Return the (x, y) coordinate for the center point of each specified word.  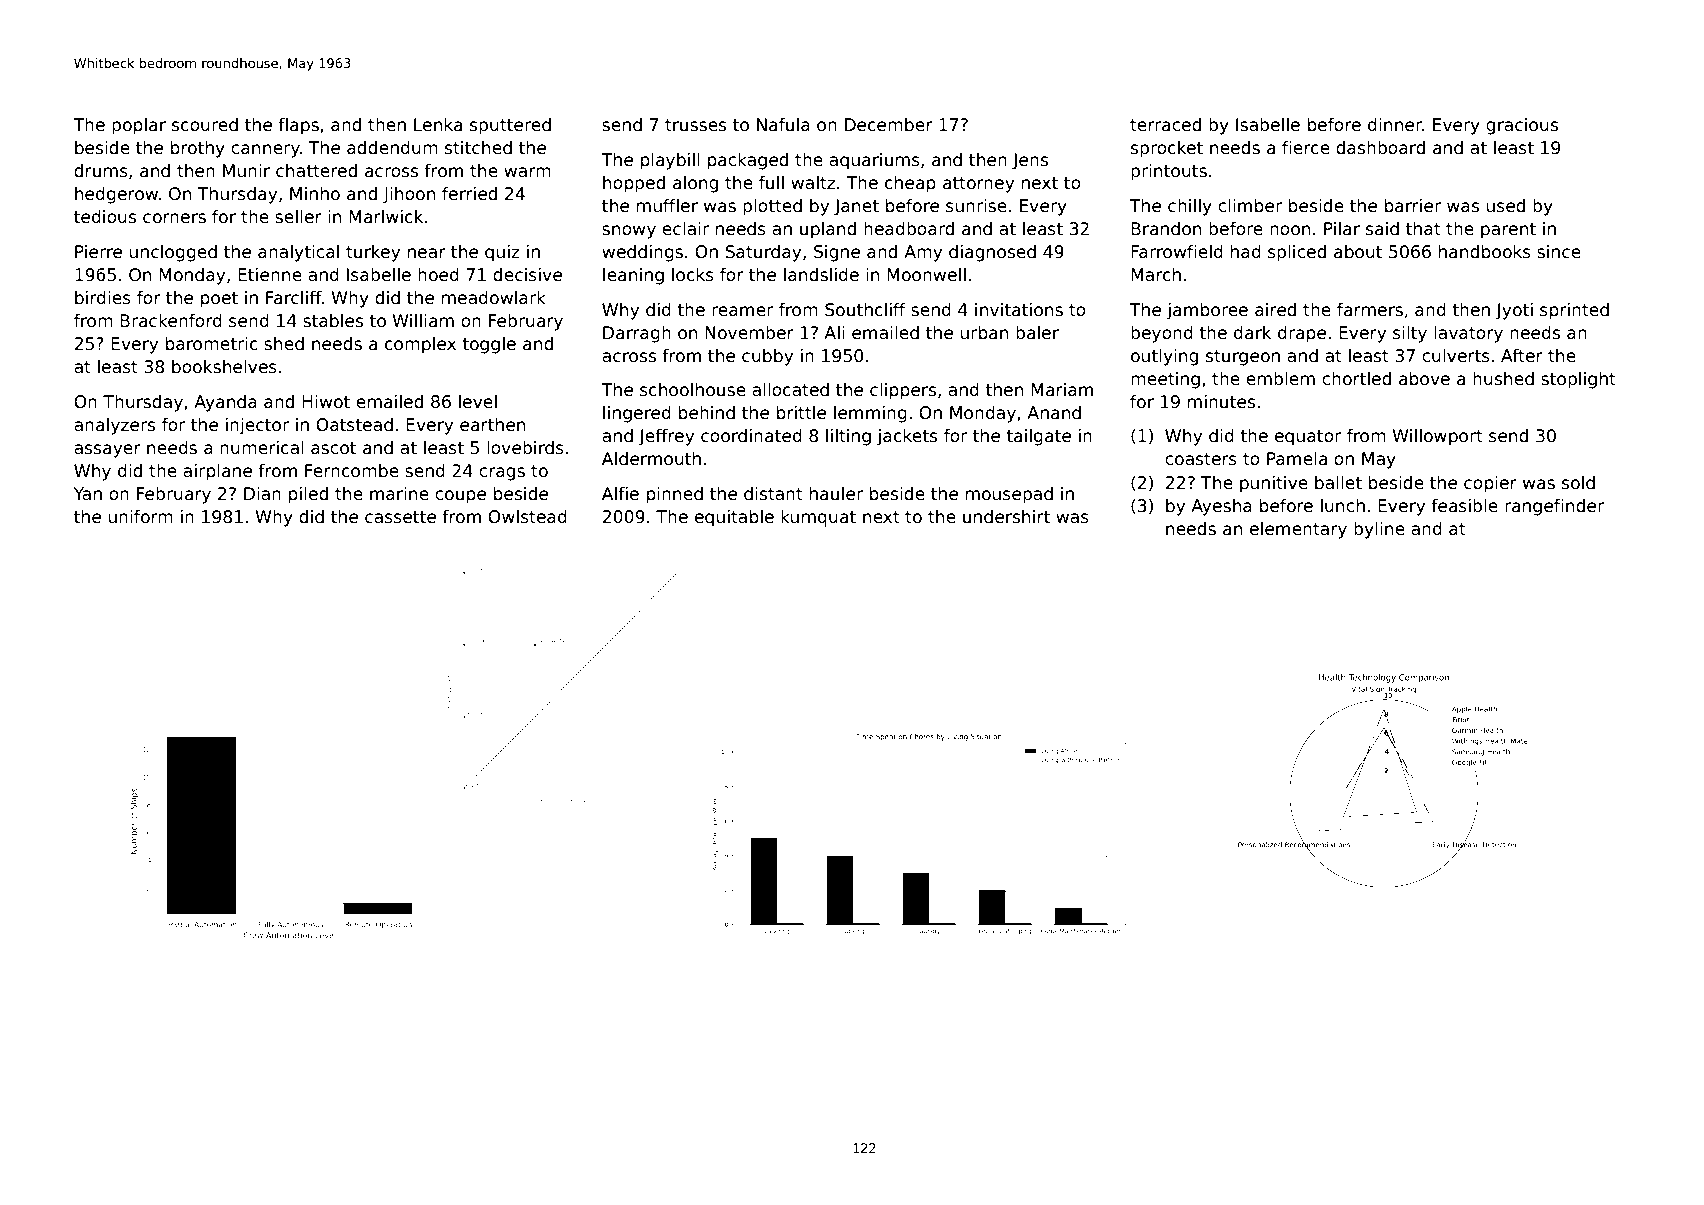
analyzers (114, 426)
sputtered (510, 126)
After (1522, 356)
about (1358, 252)
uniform (140, 517)
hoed (438, 275)
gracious (1522, 126)
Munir (246, 170)
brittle (801, 413)
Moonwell (926, 275)
